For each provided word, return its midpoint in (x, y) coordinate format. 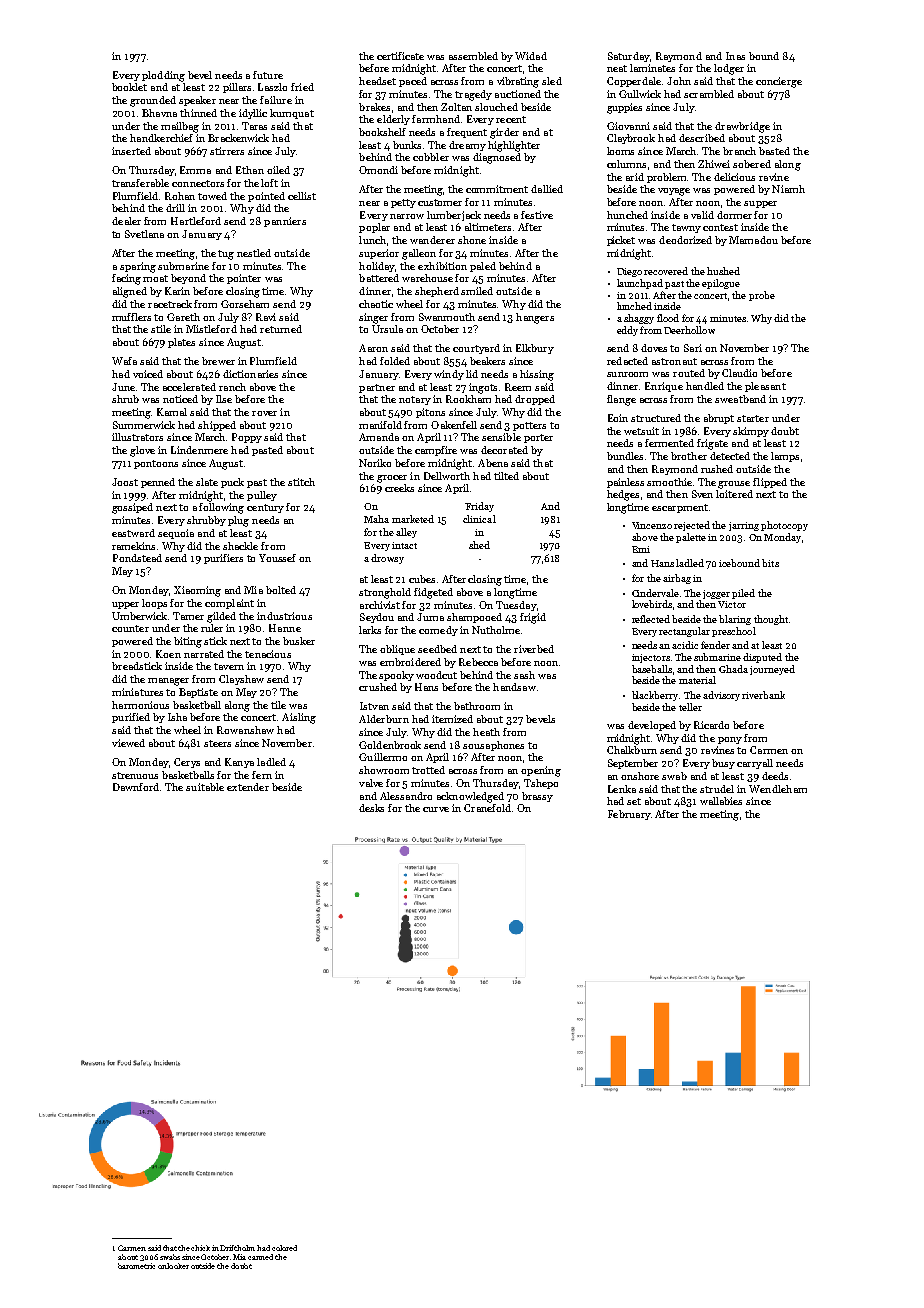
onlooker (173, 1266)
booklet (129, 87)
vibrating (518, 82)
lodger (729, 69)
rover (264, 413)
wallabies (721, 801)
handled (705, 386)
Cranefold (487, 808)
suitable (205, 787)
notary (415, 400)
